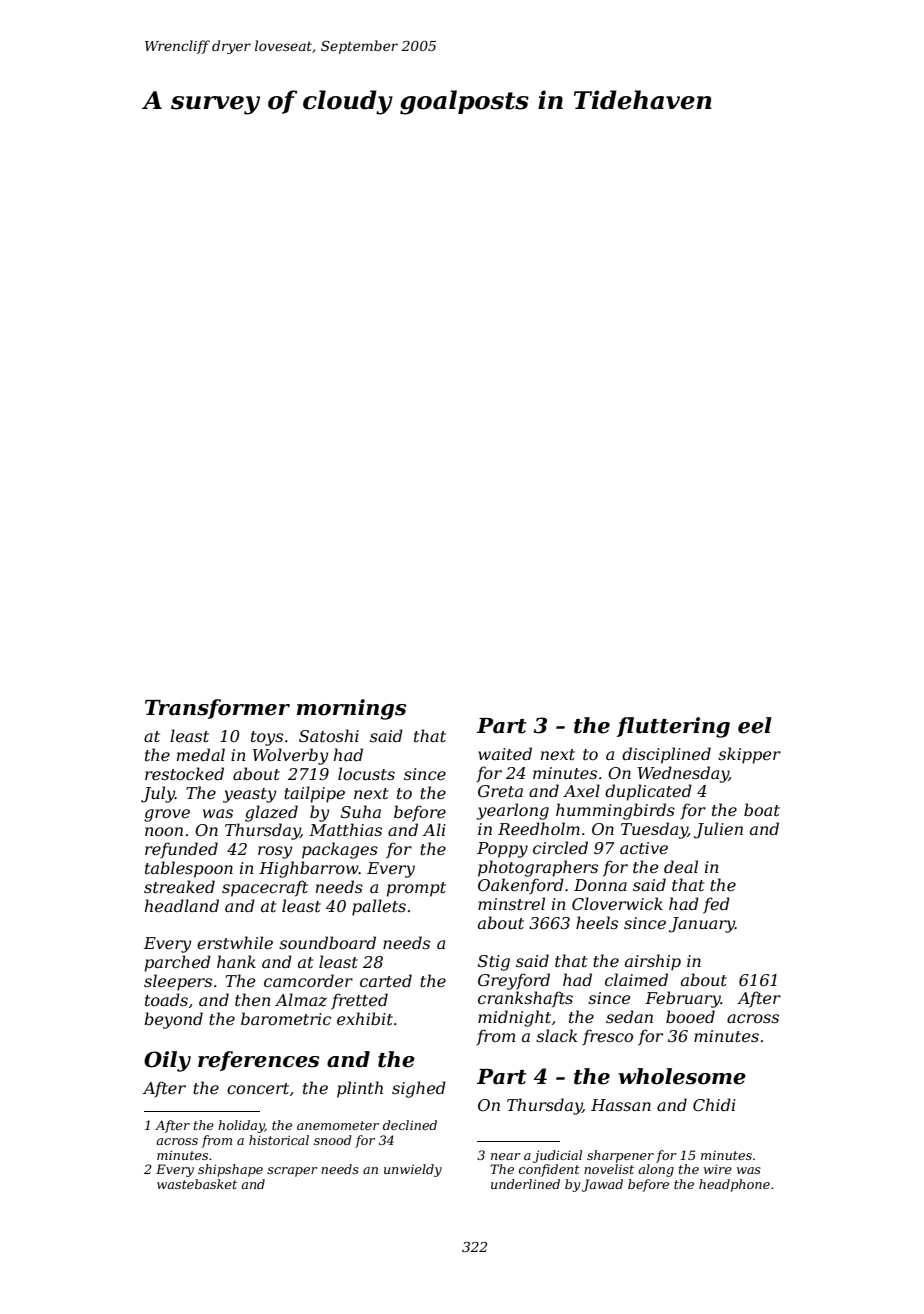  What do you see at coordinates (197, 1184) in the page?
I see `wastebasket` at bounding box center [197, 1184].
